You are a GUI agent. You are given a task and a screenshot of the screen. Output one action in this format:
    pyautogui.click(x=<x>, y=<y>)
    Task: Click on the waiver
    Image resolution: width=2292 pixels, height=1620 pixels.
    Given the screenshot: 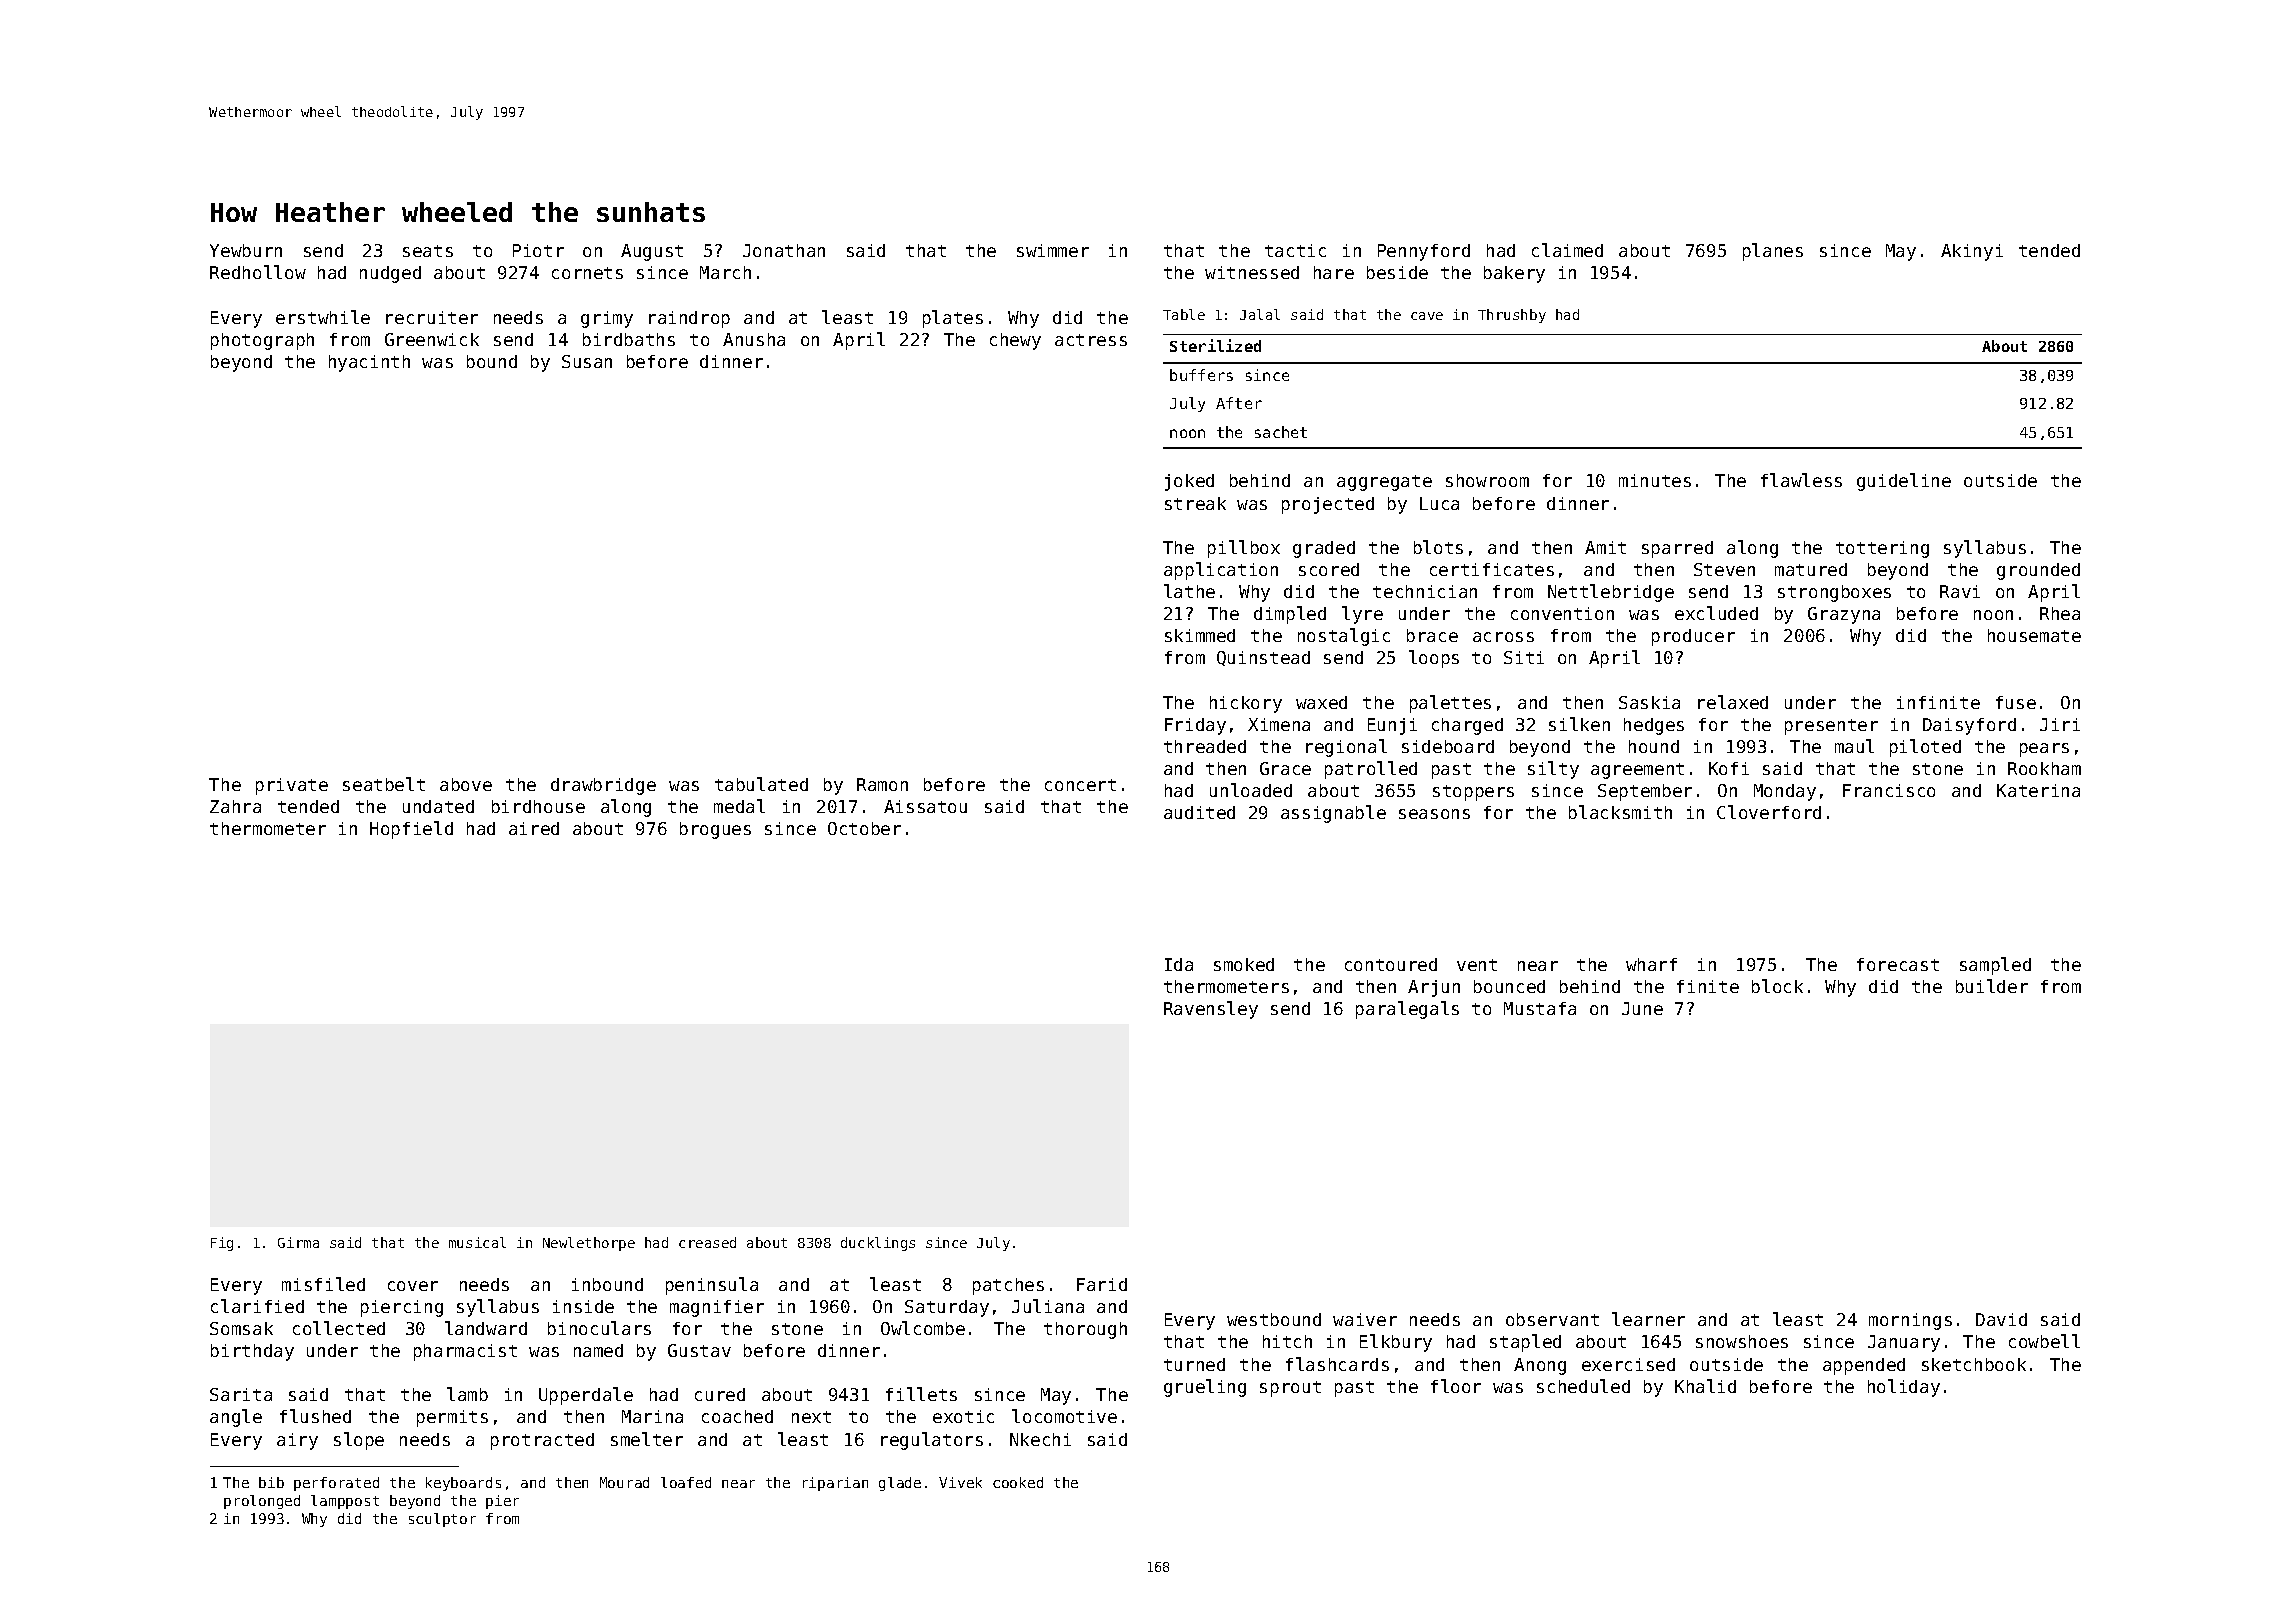 What is the action you would take?
    pyautogui.click(x=1365, y=1319)
